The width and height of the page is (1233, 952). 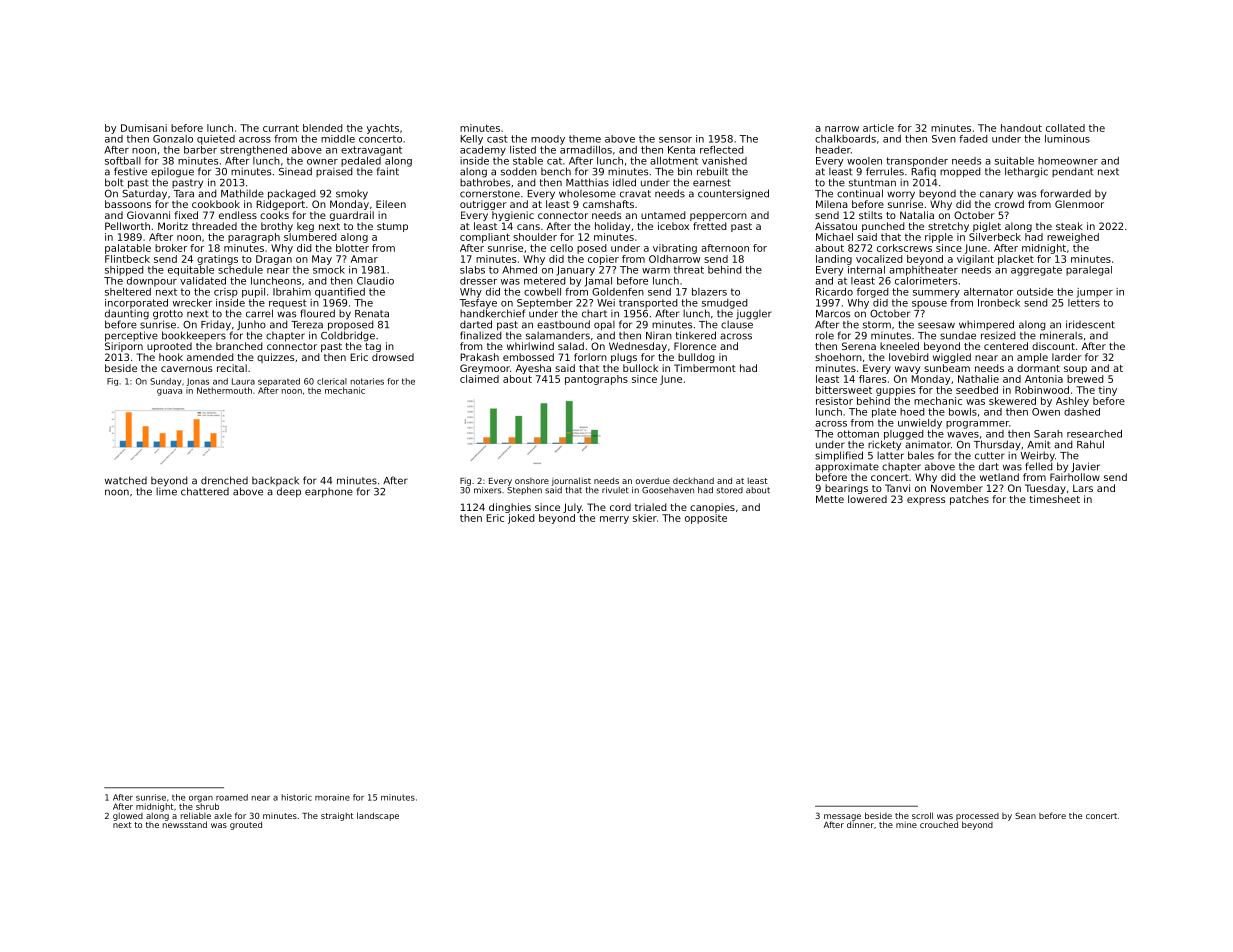 What do you see at coordinates (378, 816) in the page?
I see `landscape` at bounding box center [378, 816].
